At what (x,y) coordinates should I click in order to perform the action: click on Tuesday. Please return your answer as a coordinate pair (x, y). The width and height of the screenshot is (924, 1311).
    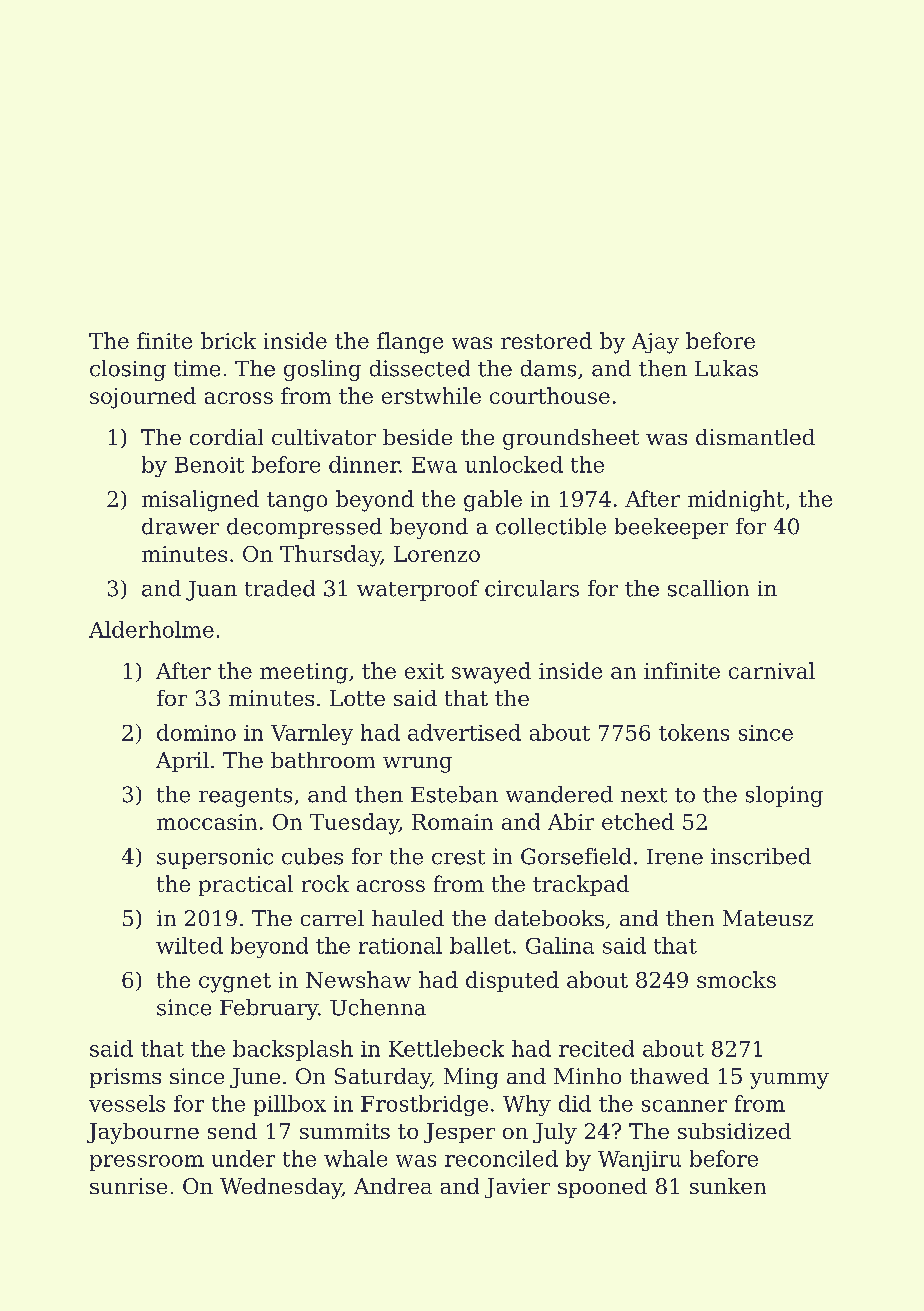
    Looking at the image, I should click on (354, 824).
